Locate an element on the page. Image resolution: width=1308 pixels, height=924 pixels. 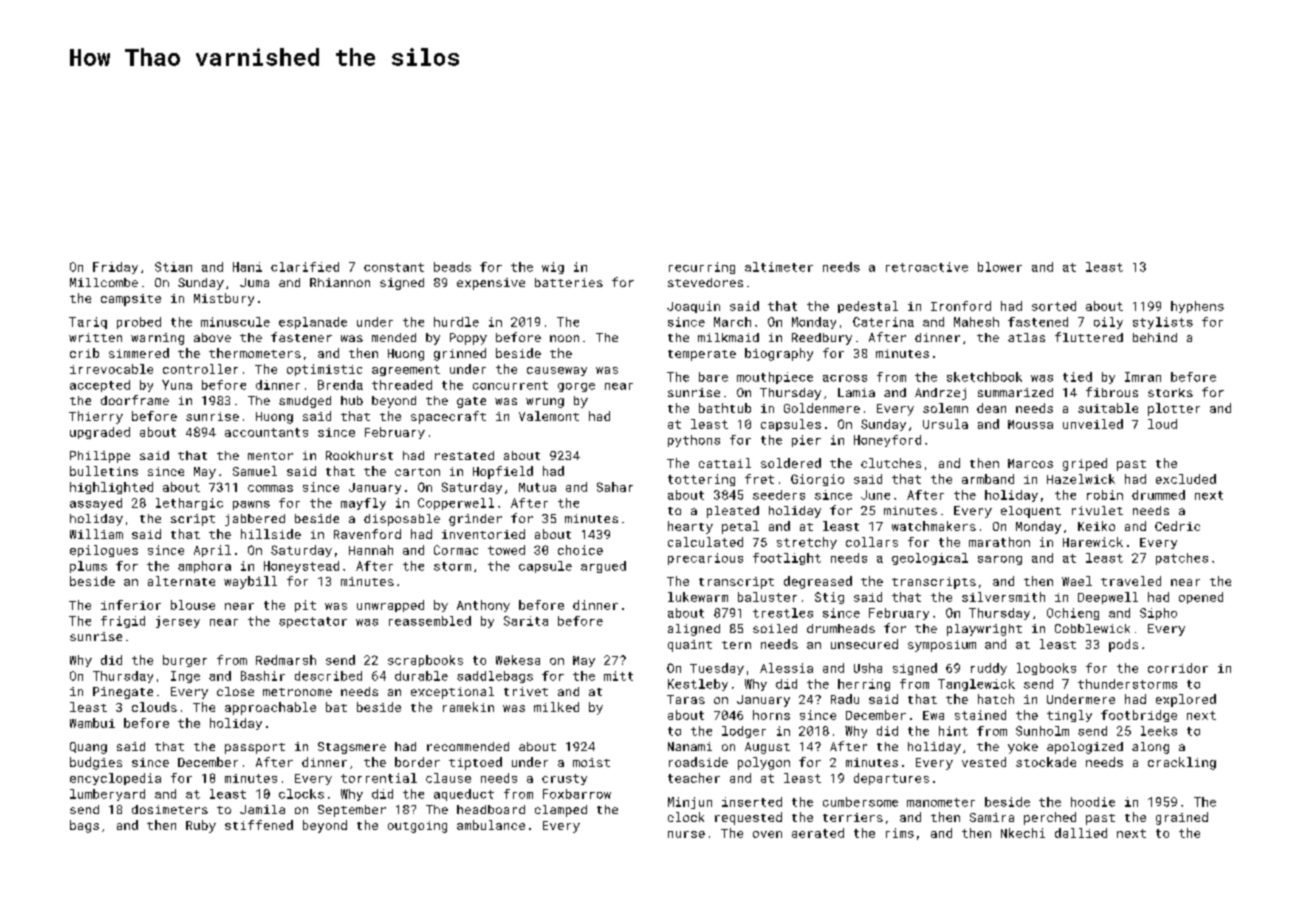
altimeter is located at coordinates (779, 267).
